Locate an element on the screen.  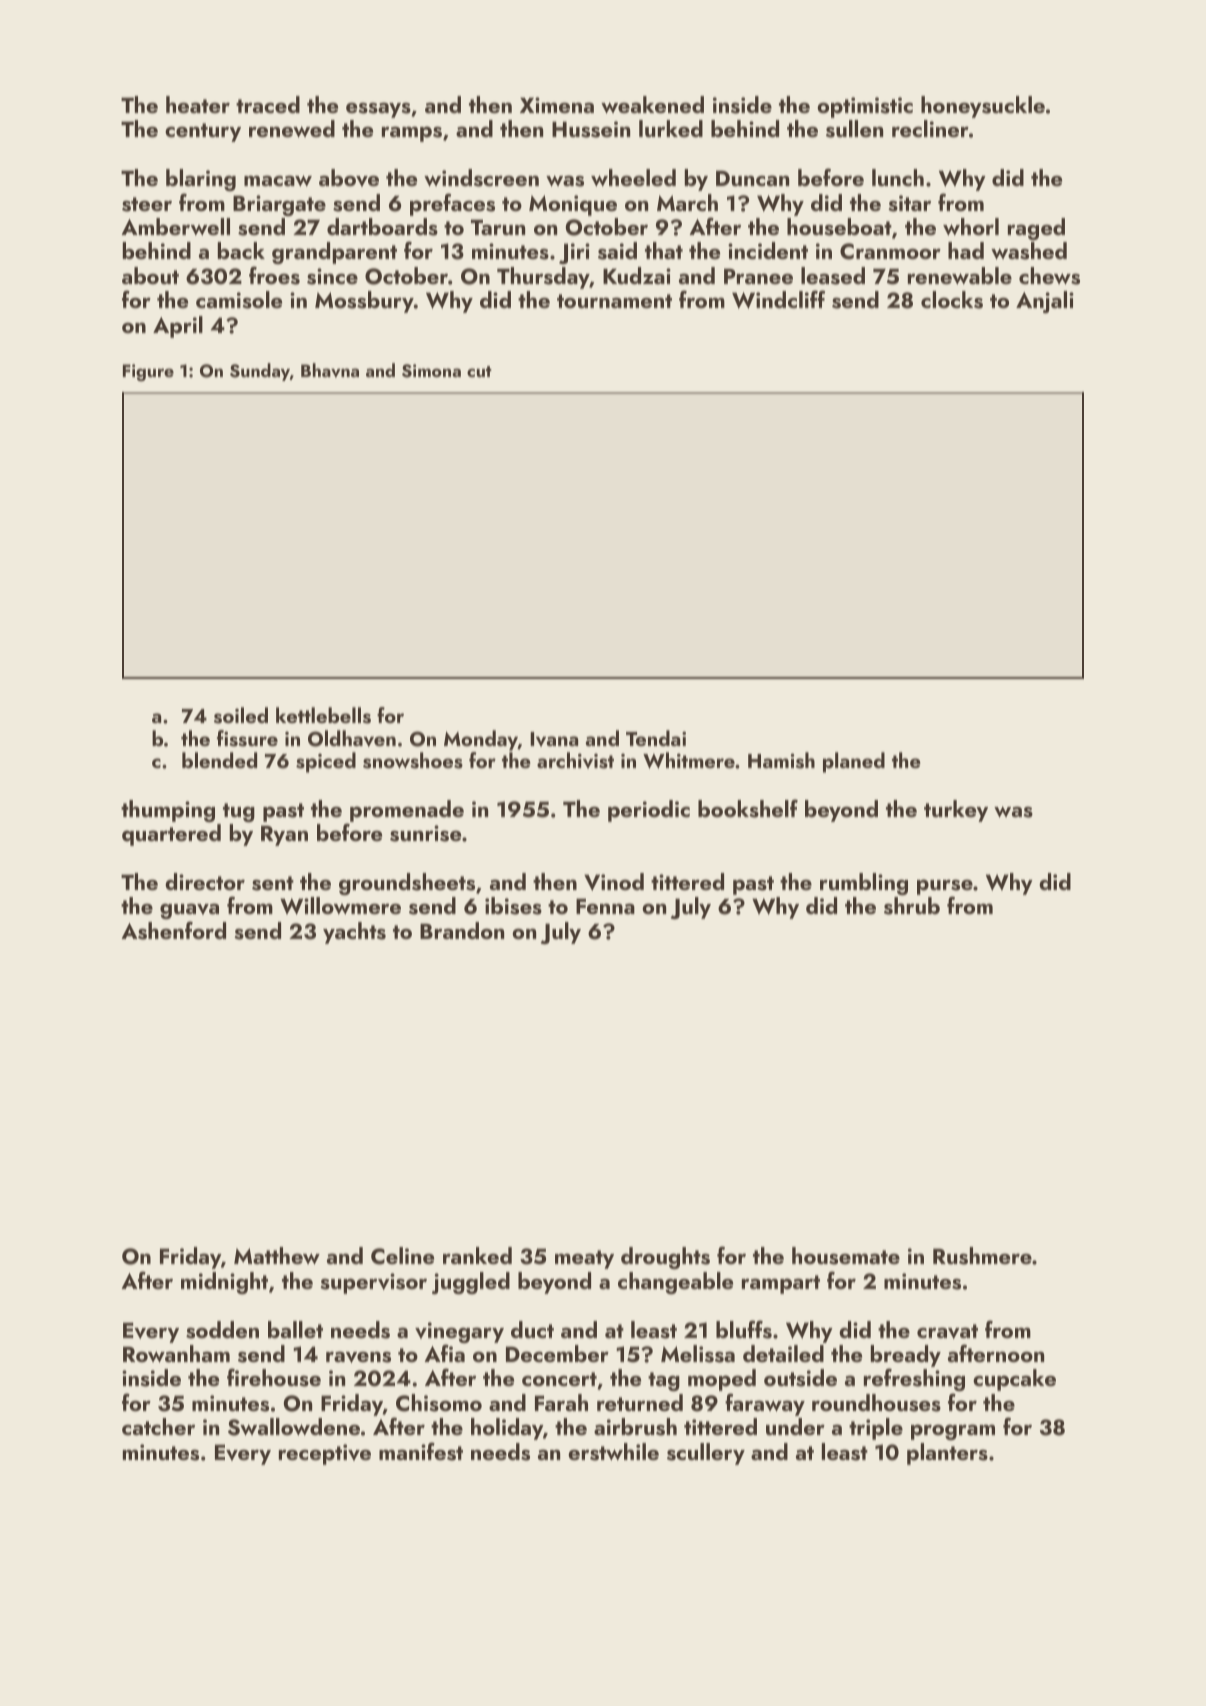
receptive is located at coordinates (325, 1454).
